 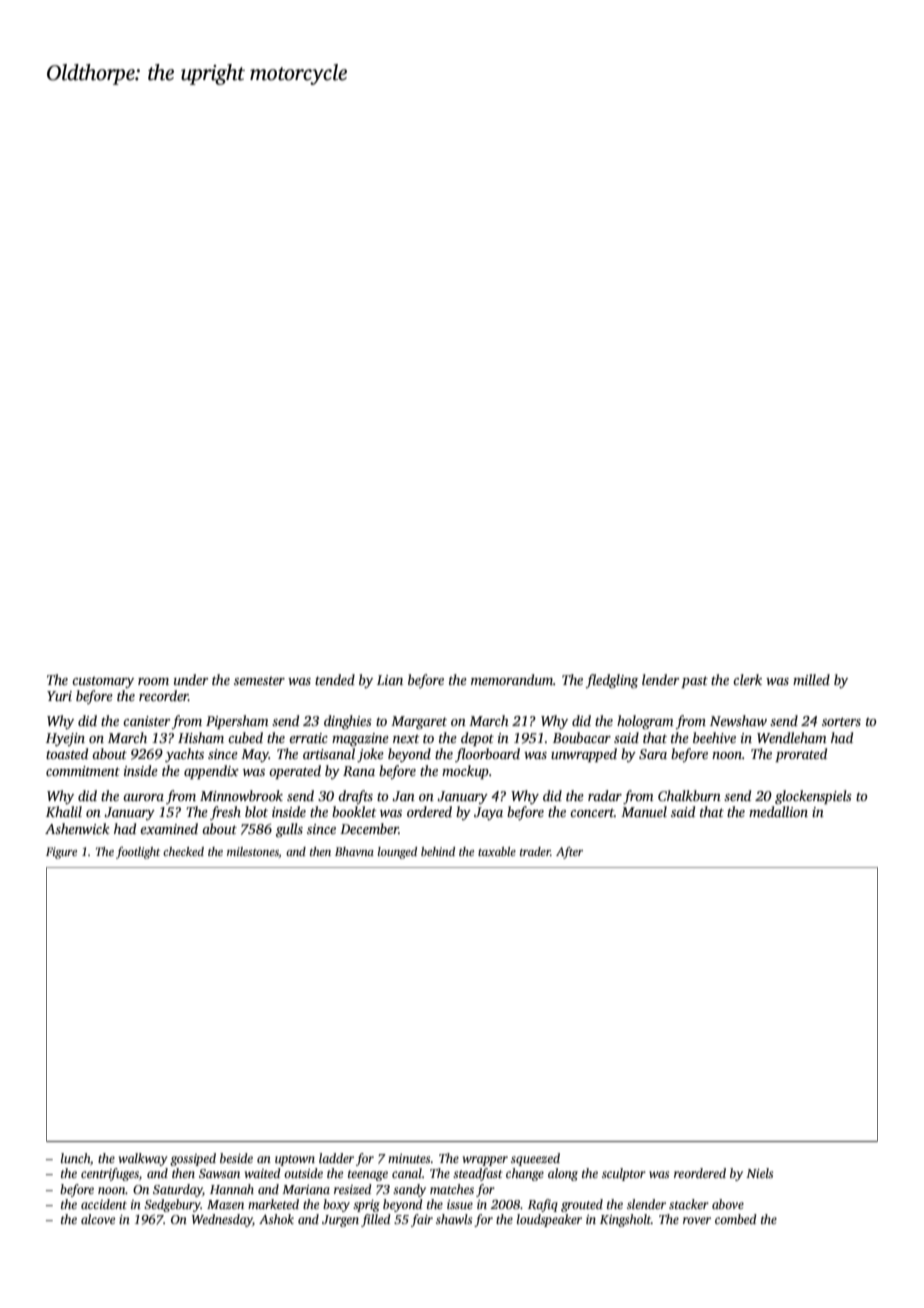 What do you see at coordinates (497, 851) in the screenshot?
I see `taxable` at bounding box center [497, 851].
